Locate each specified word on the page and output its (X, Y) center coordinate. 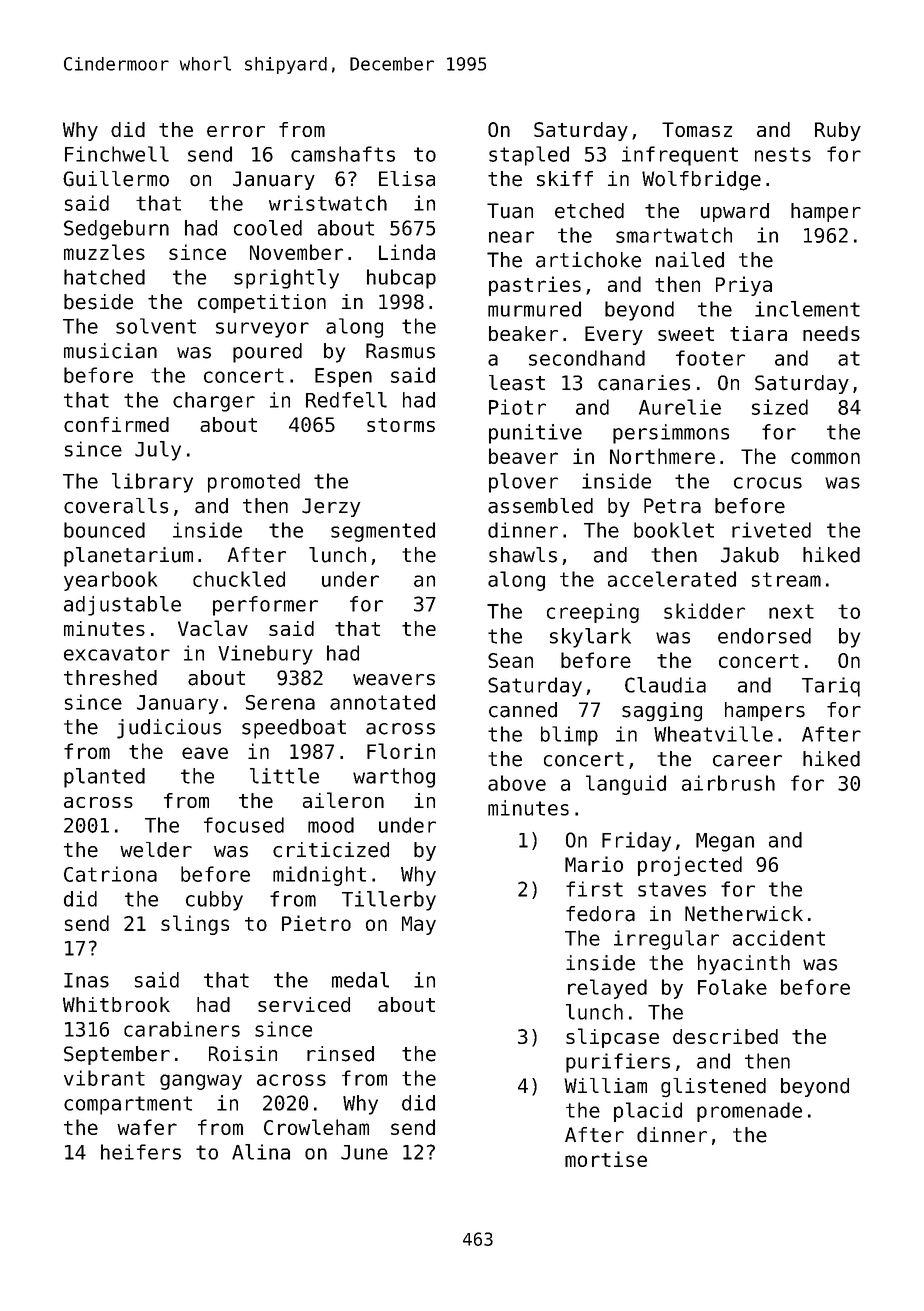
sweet (686, 334)
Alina (261, 1152)
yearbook (110, 581)
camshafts (343, 154)
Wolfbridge (701, 181)
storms (401, 425)
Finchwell (117, 154)
